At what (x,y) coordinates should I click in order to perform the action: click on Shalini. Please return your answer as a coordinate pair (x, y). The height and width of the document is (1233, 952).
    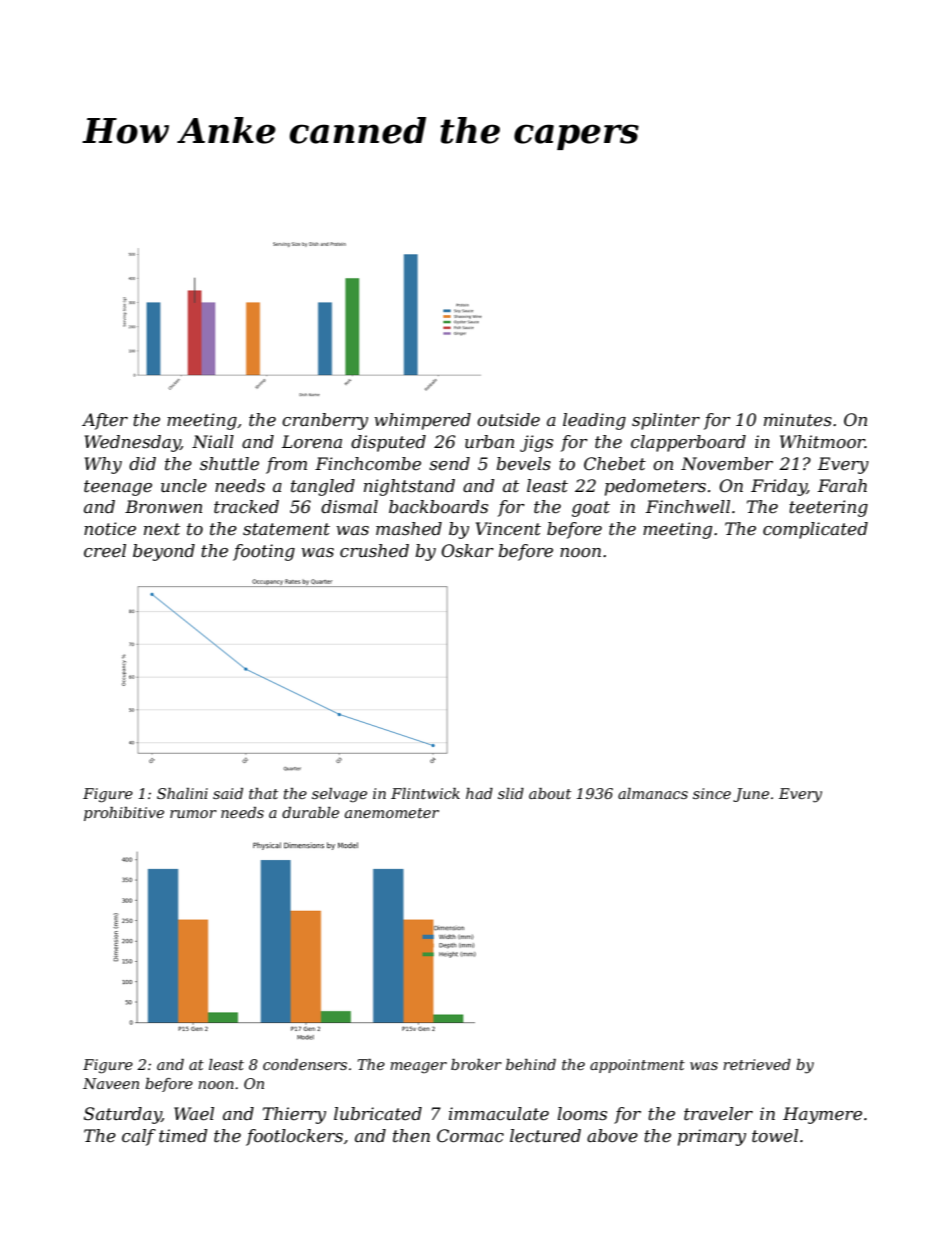
    Looking at the image, I should click on (182, 793).
